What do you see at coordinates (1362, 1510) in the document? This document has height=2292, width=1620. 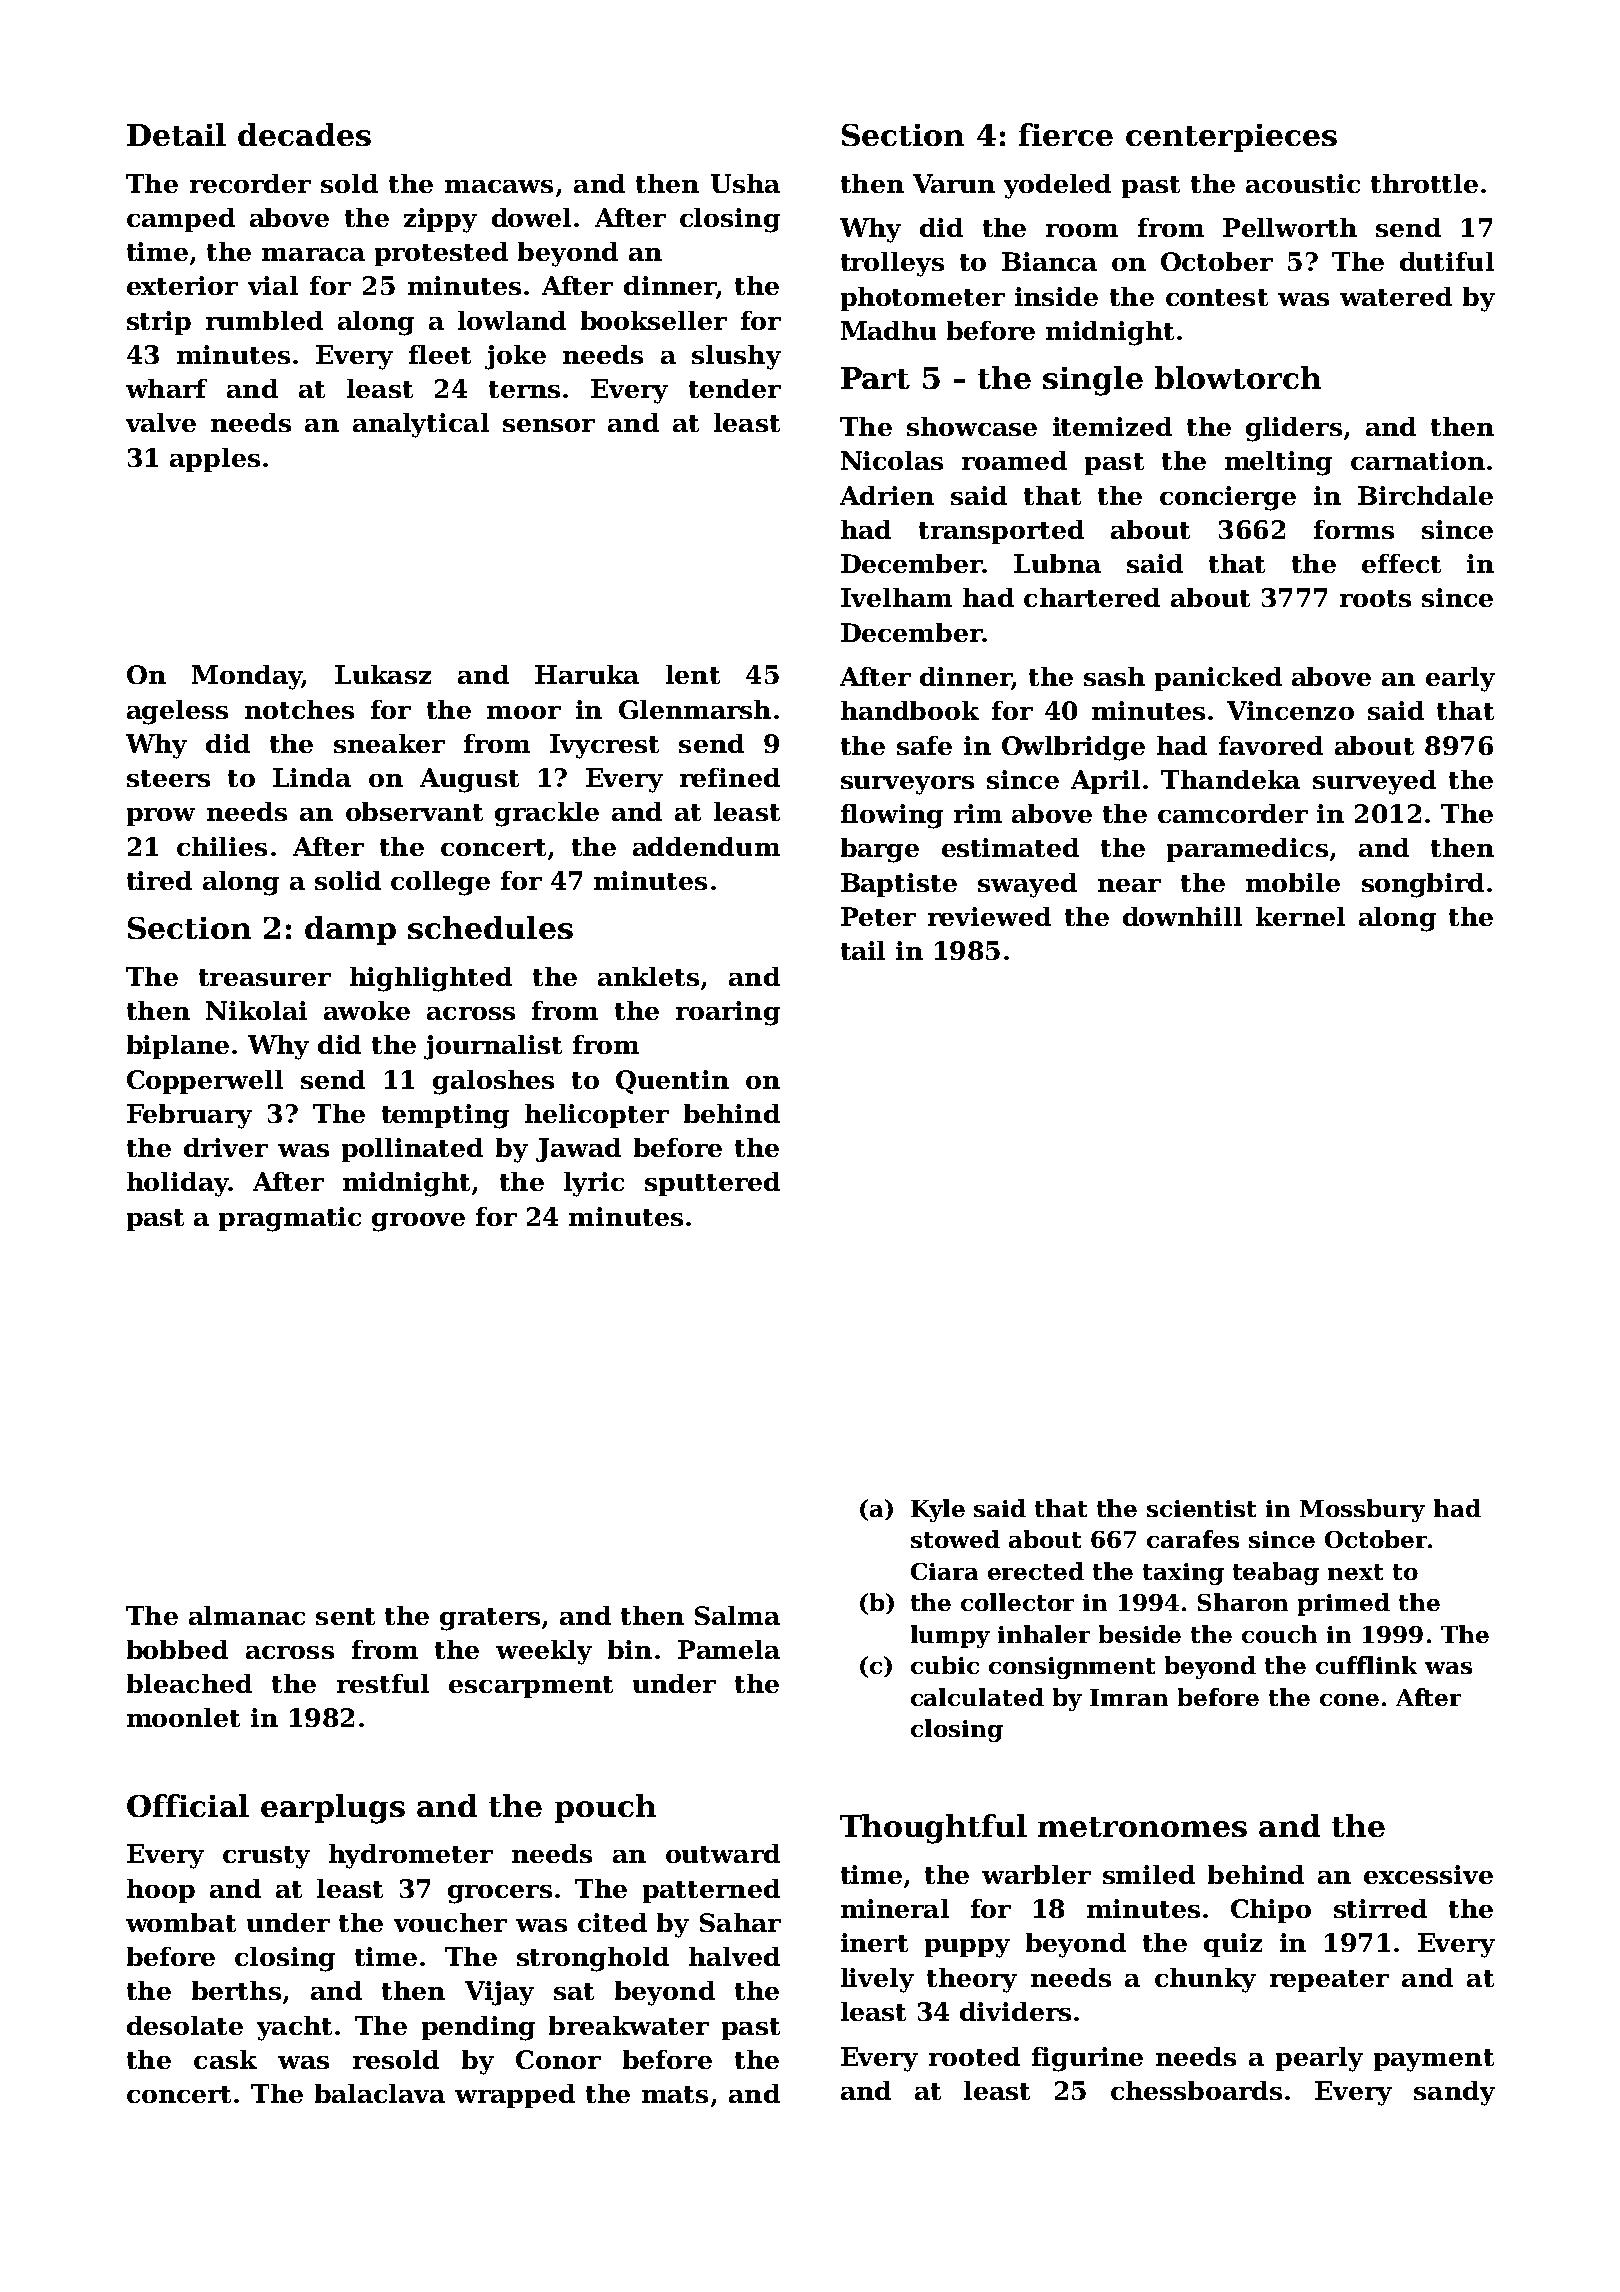 I see `Mossbury` at bounding box center [1362, 1510].
